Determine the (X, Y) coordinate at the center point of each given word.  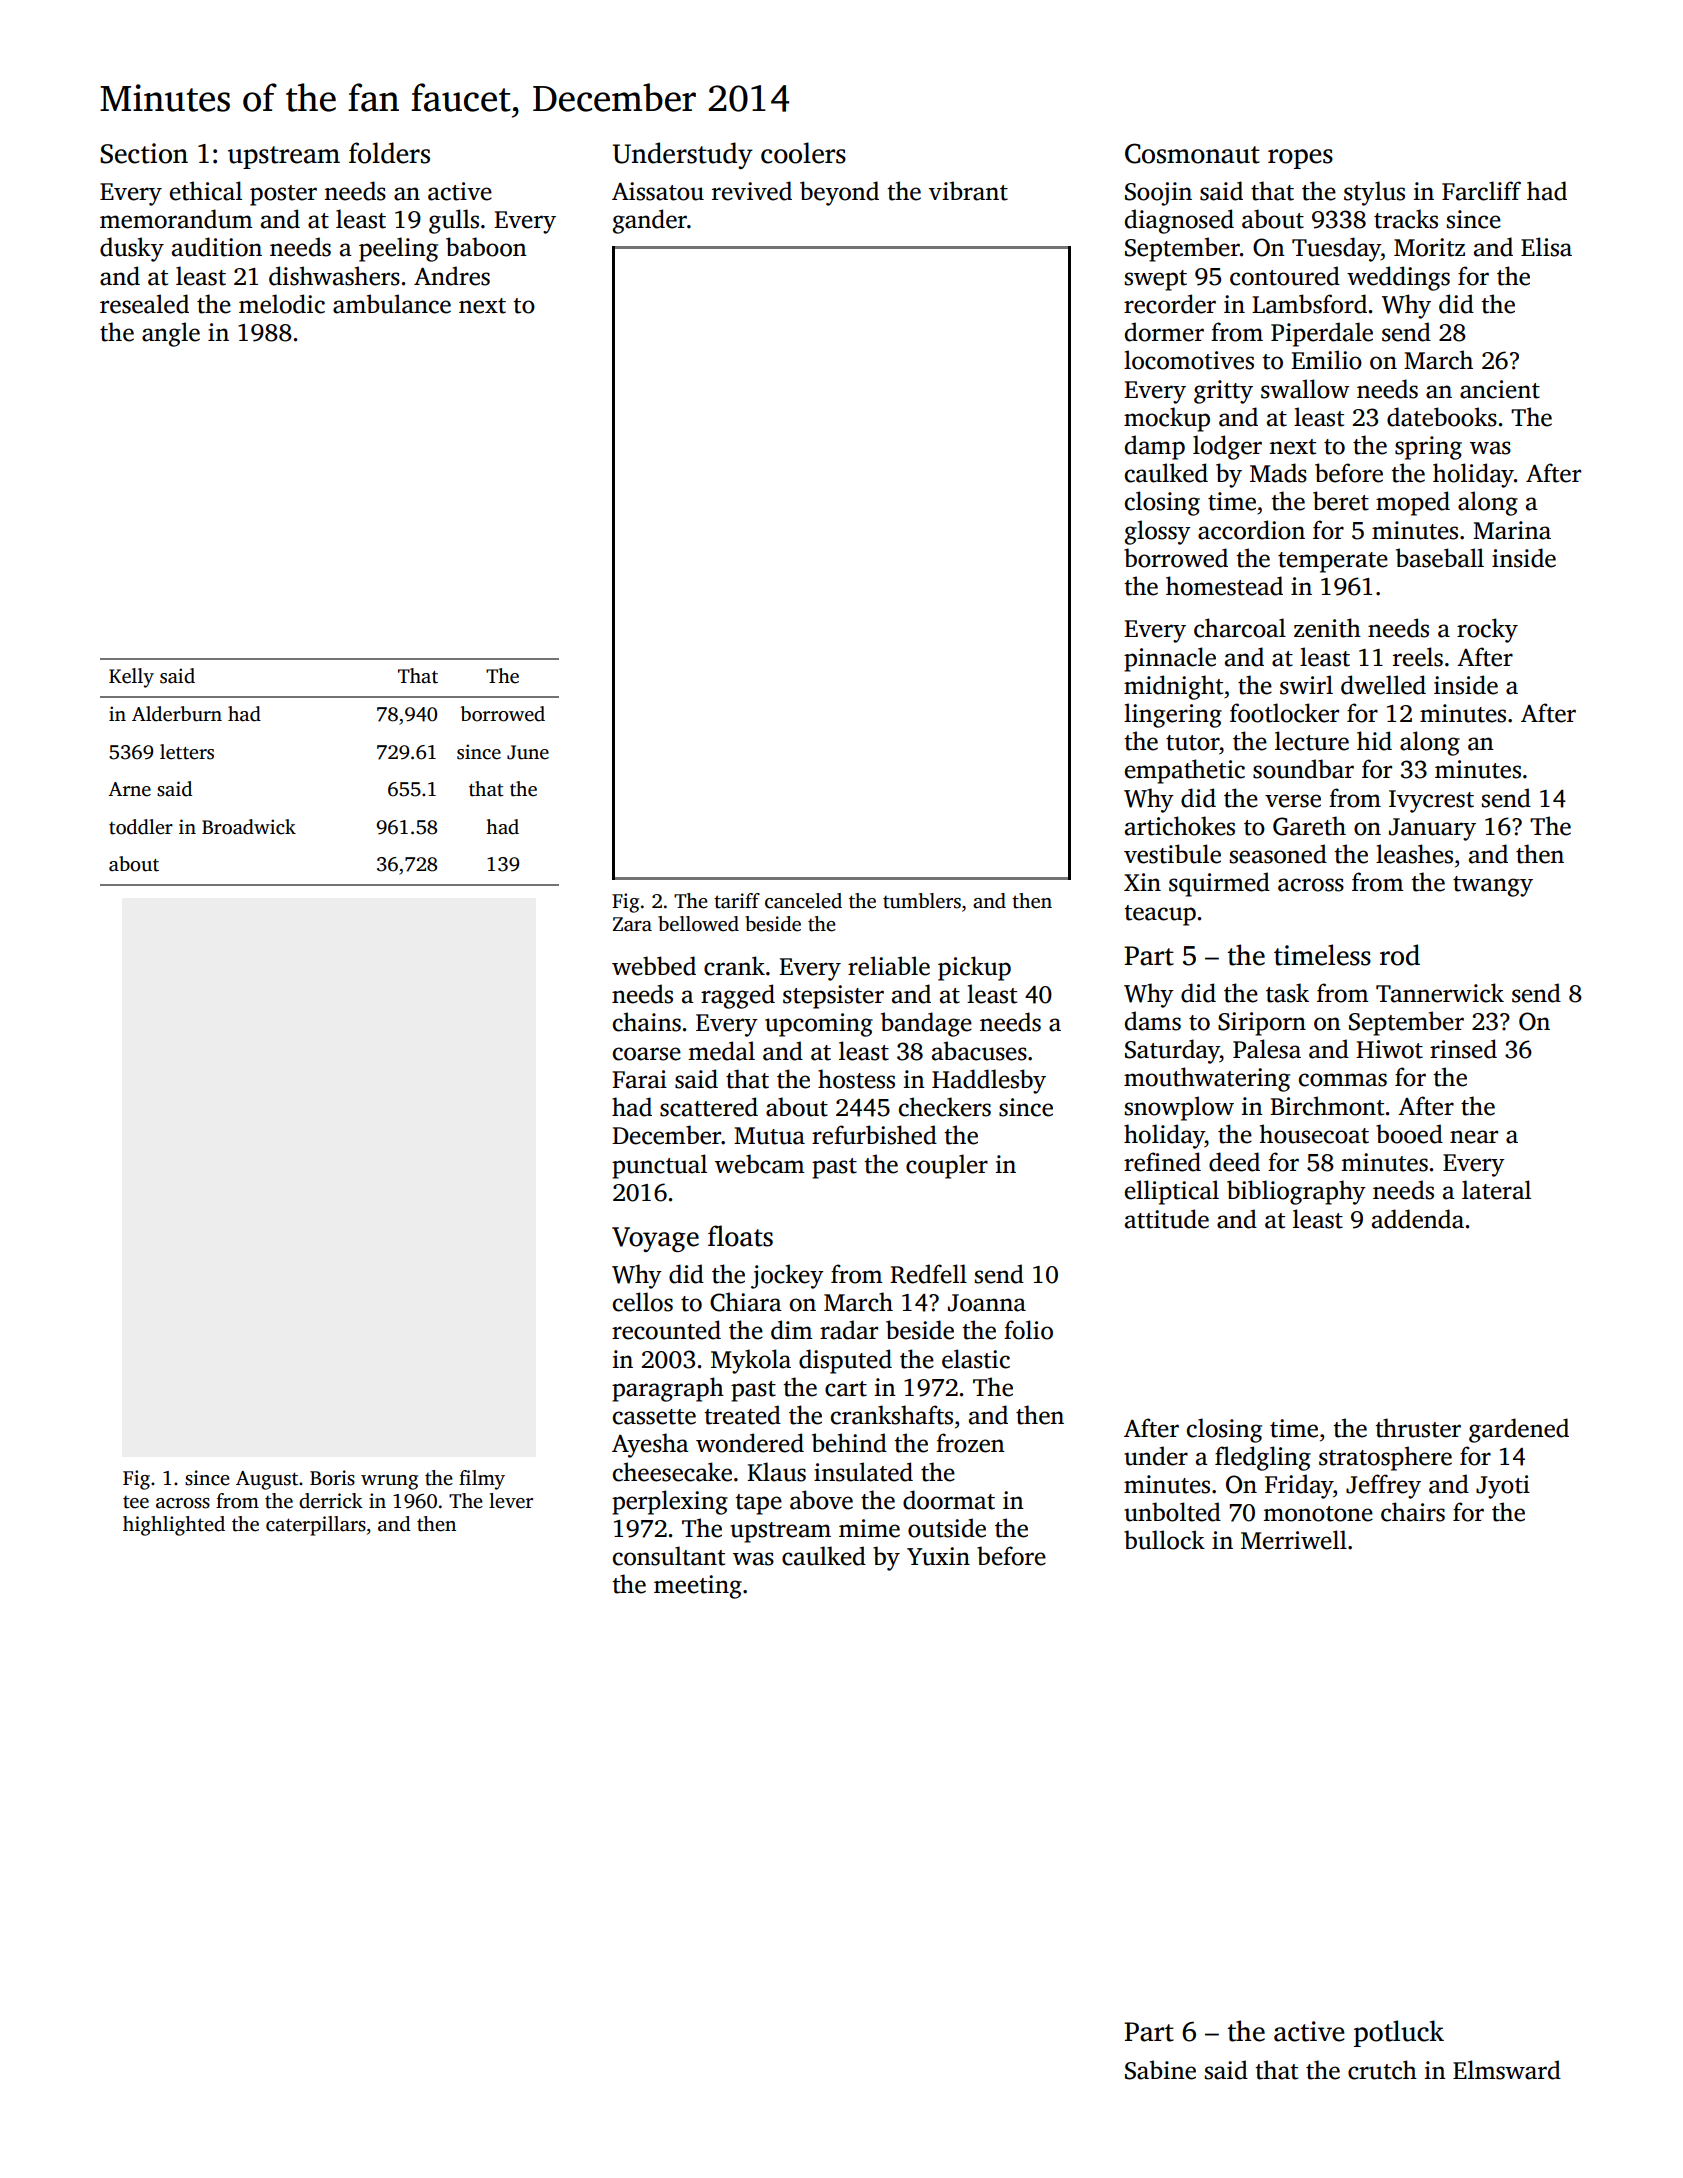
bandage (926, 1024)
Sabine (1160, 2070)
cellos (643, 1302)
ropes (1300, 159)
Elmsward (1507, 2070)
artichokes (1180, 826)
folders (389, 153)
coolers (803, 153)
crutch (1382, 2070)
